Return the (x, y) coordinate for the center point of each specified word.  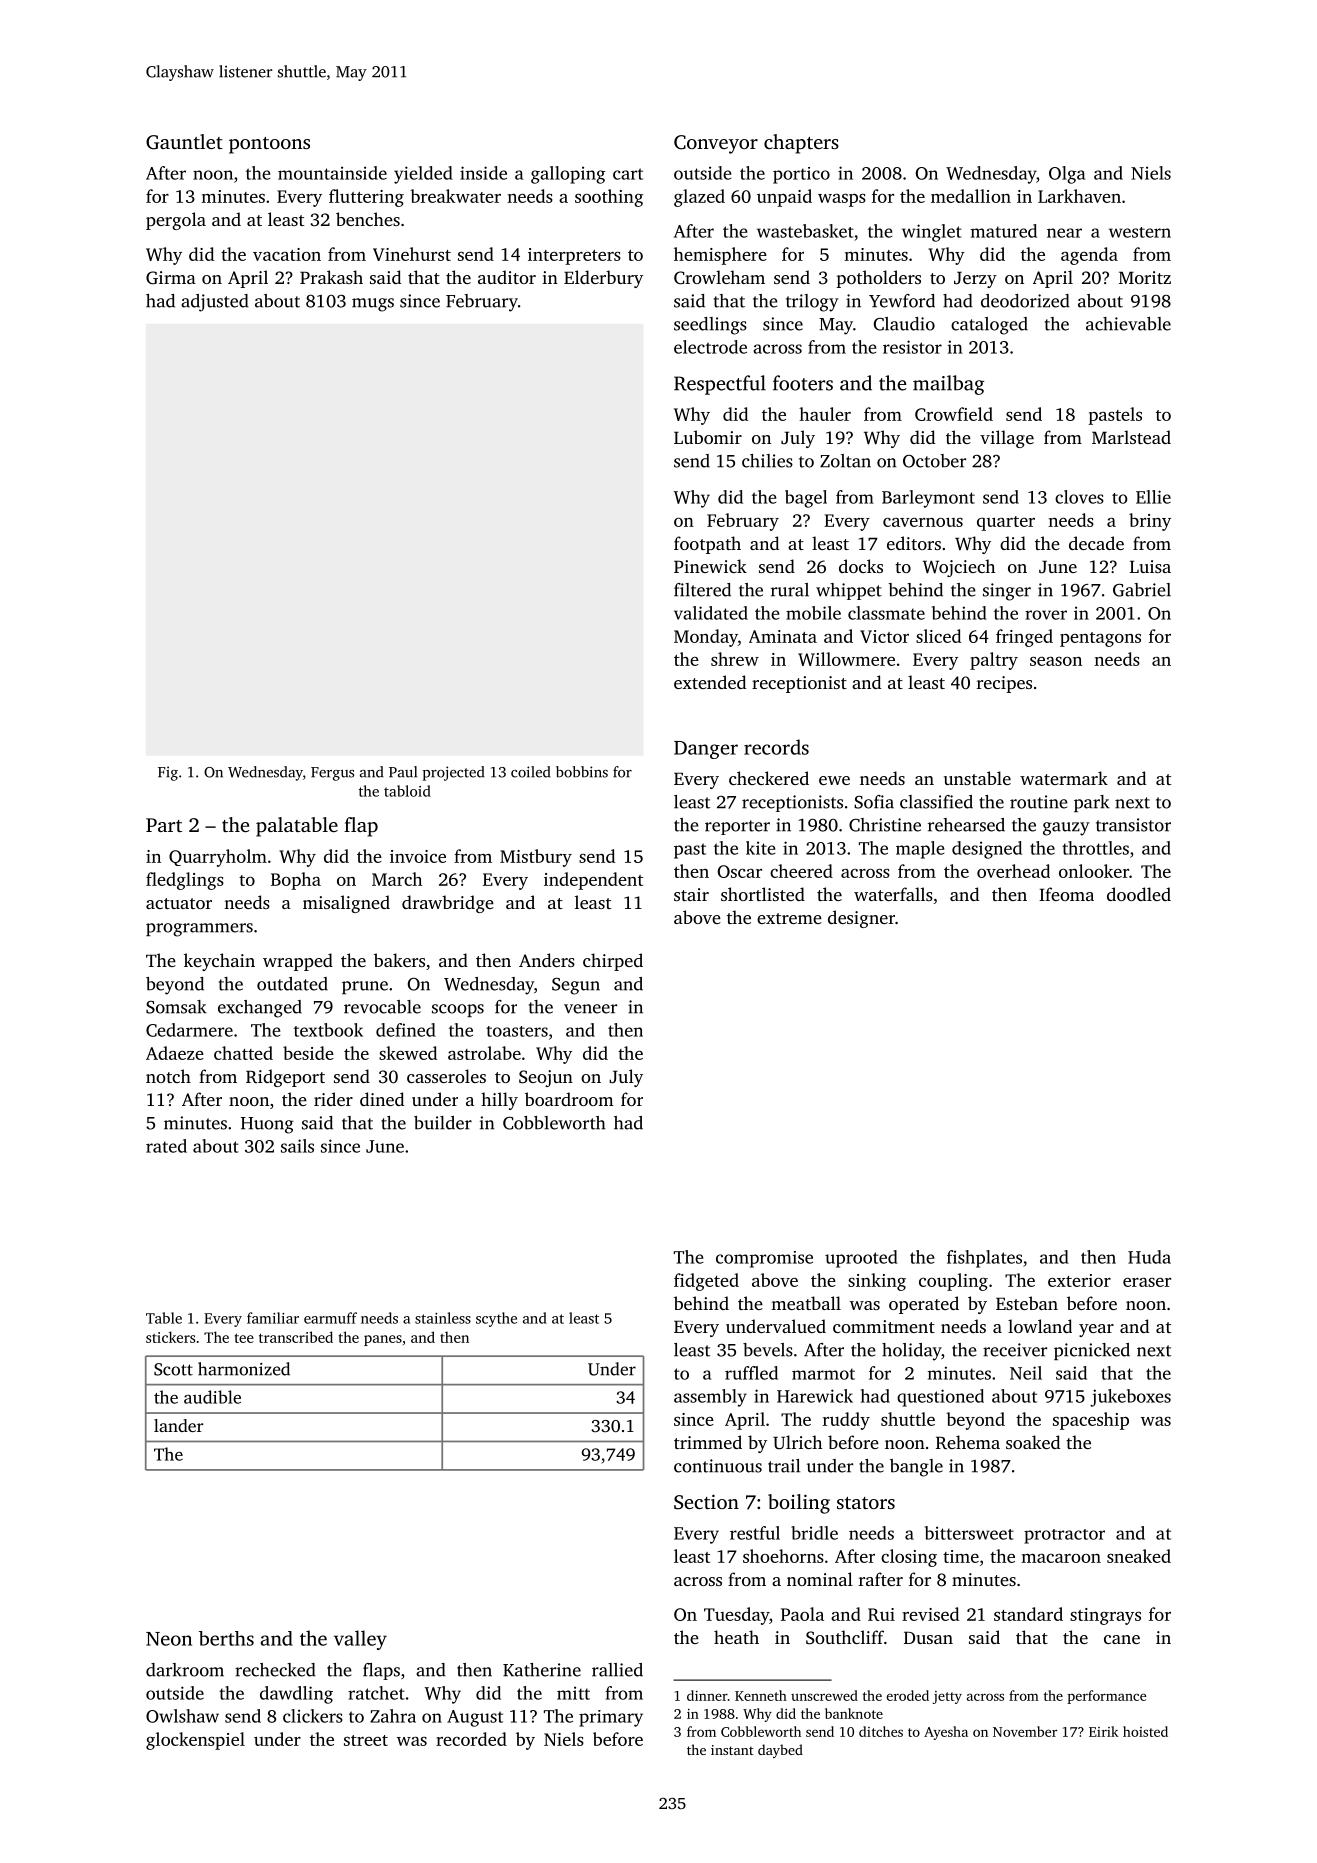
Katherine (542, 1670)
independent (593, 881)
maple (920, 850)
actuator (179, 903)
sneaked (1139, 1556)
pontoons (269, 145)
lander (179, 1425)
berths (226, 1638)
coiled (530, 772)
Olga (1067, 175)
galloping (568, 175)
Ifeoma (1066, 894)
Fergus (332, 774)
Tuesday (736, 1616)
